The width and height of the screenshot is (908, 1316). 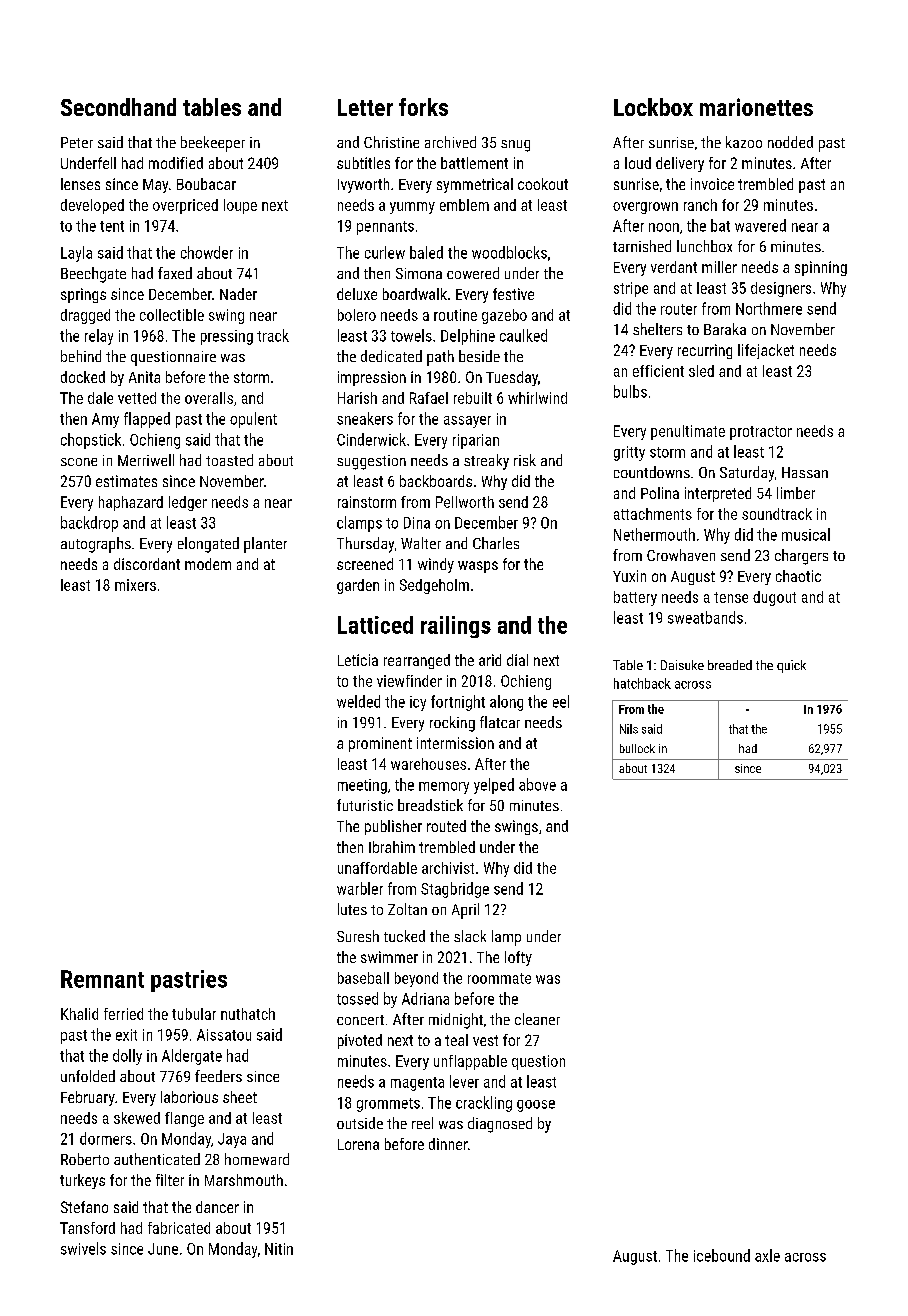 I want to click on Letter, so click(x=365, y=107).
